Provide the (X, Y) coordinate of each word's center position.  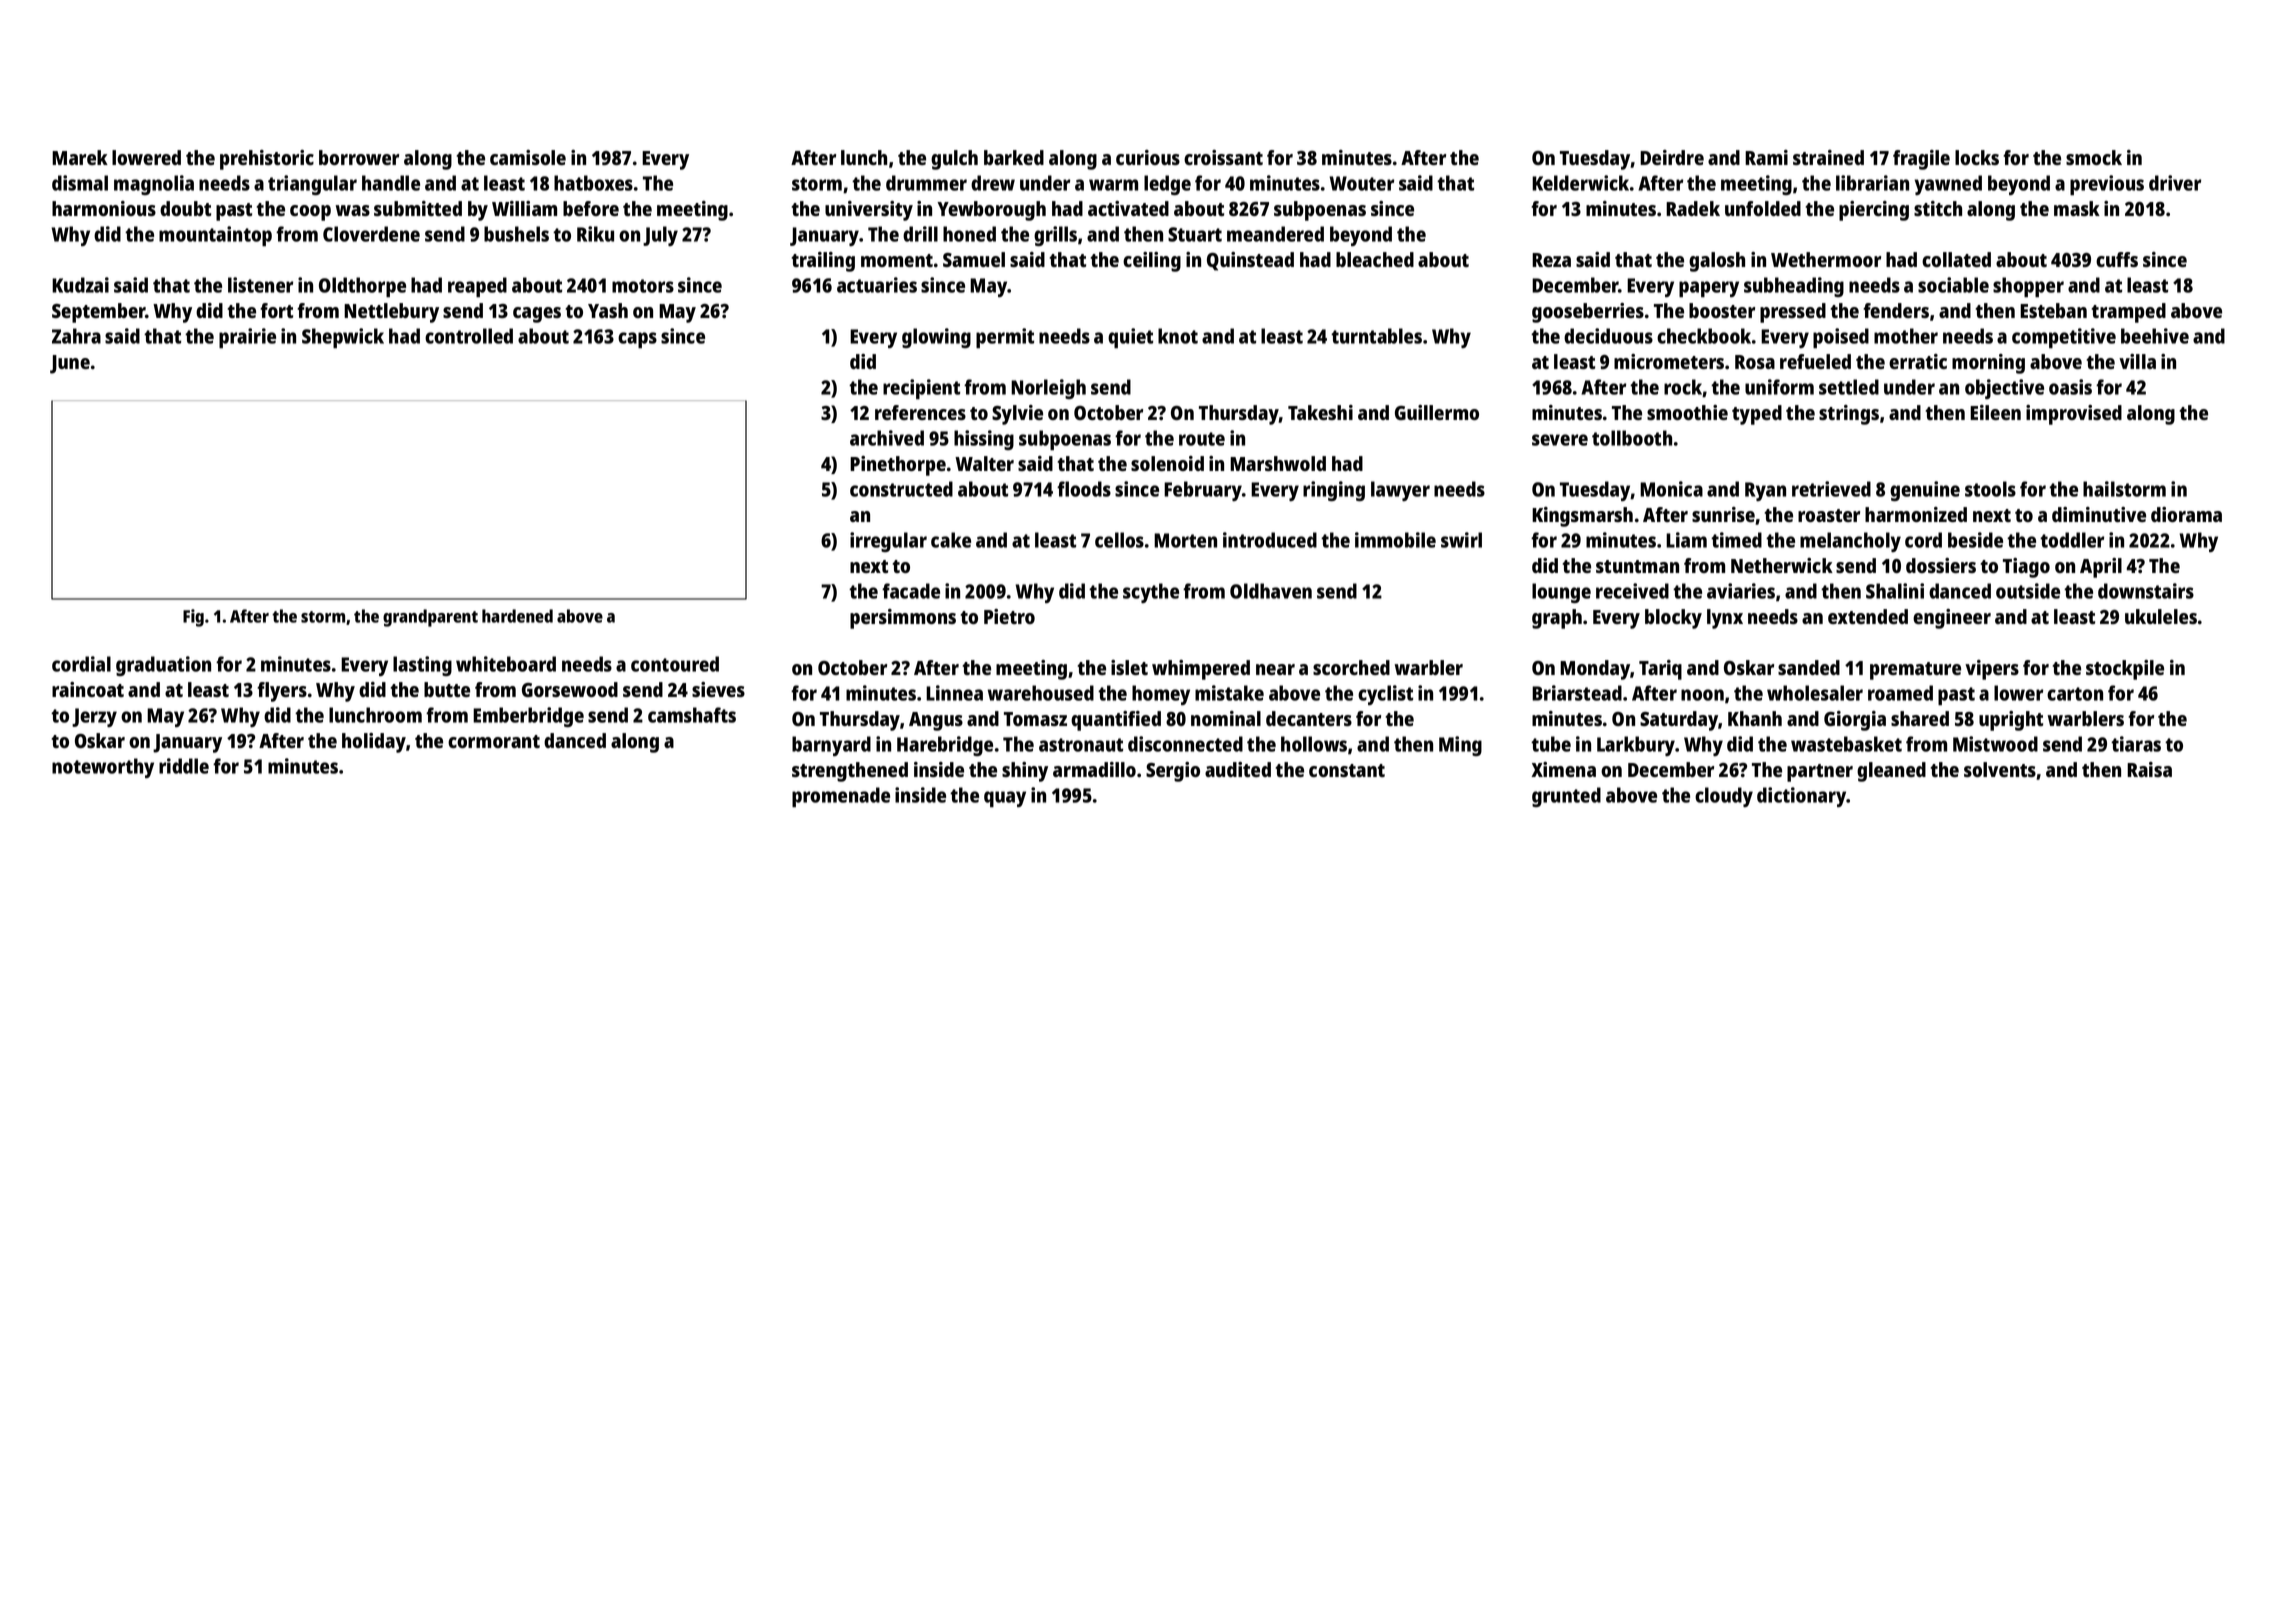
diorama (2186, 514)
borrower (359, 157)
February (1203, 491)
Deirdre (1672, 157)
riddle (184, 766)
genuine (1925, 491)
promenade (841, 797)
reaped (477, 287)
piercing (1874, 211)
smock (2094, 157)
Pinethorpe (898, 466)
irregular (888, 542)
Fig (193, 618)
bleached (1375, 259)
